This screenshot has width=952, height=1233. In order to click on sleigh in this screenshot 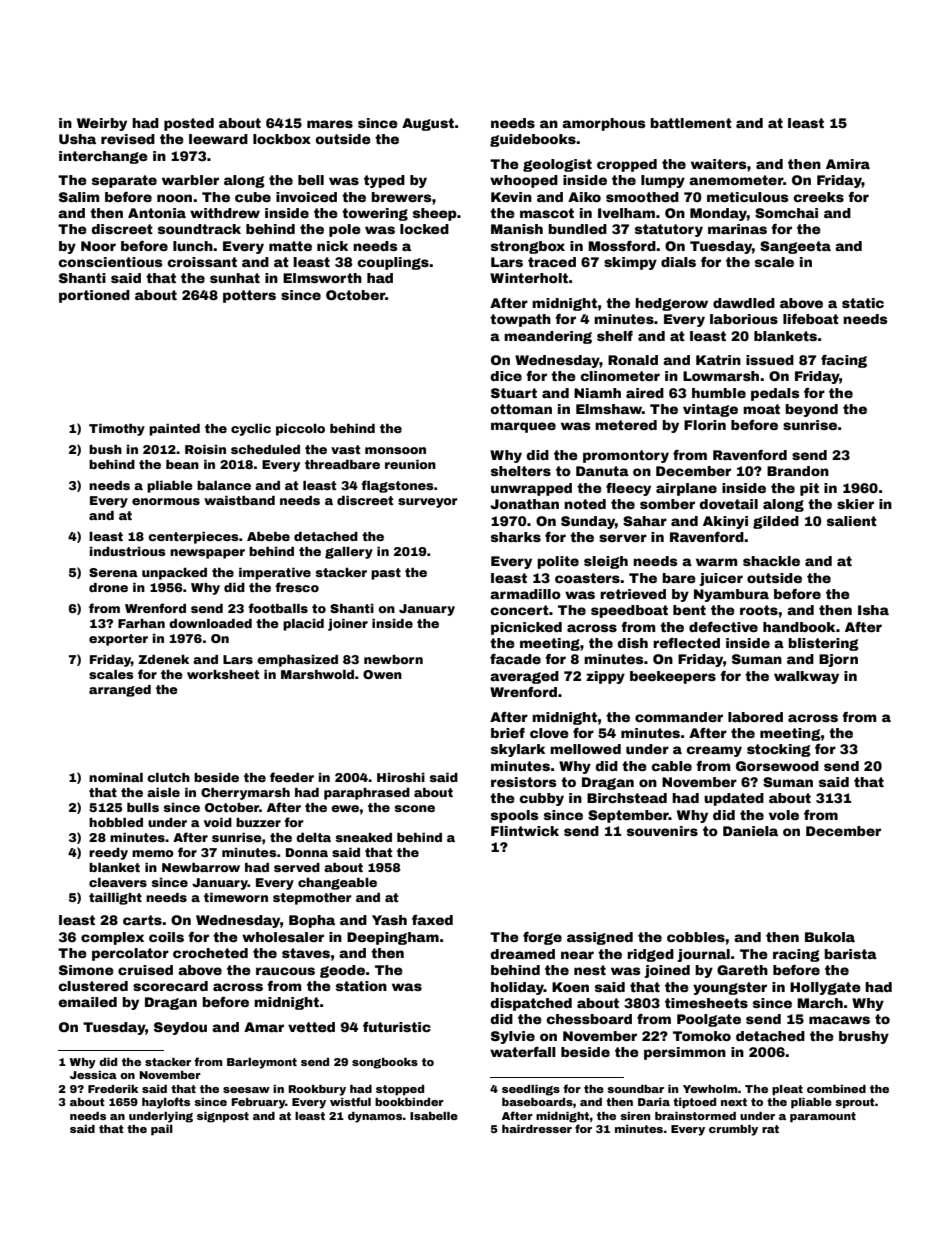, I will do `click(606, 562)`.
